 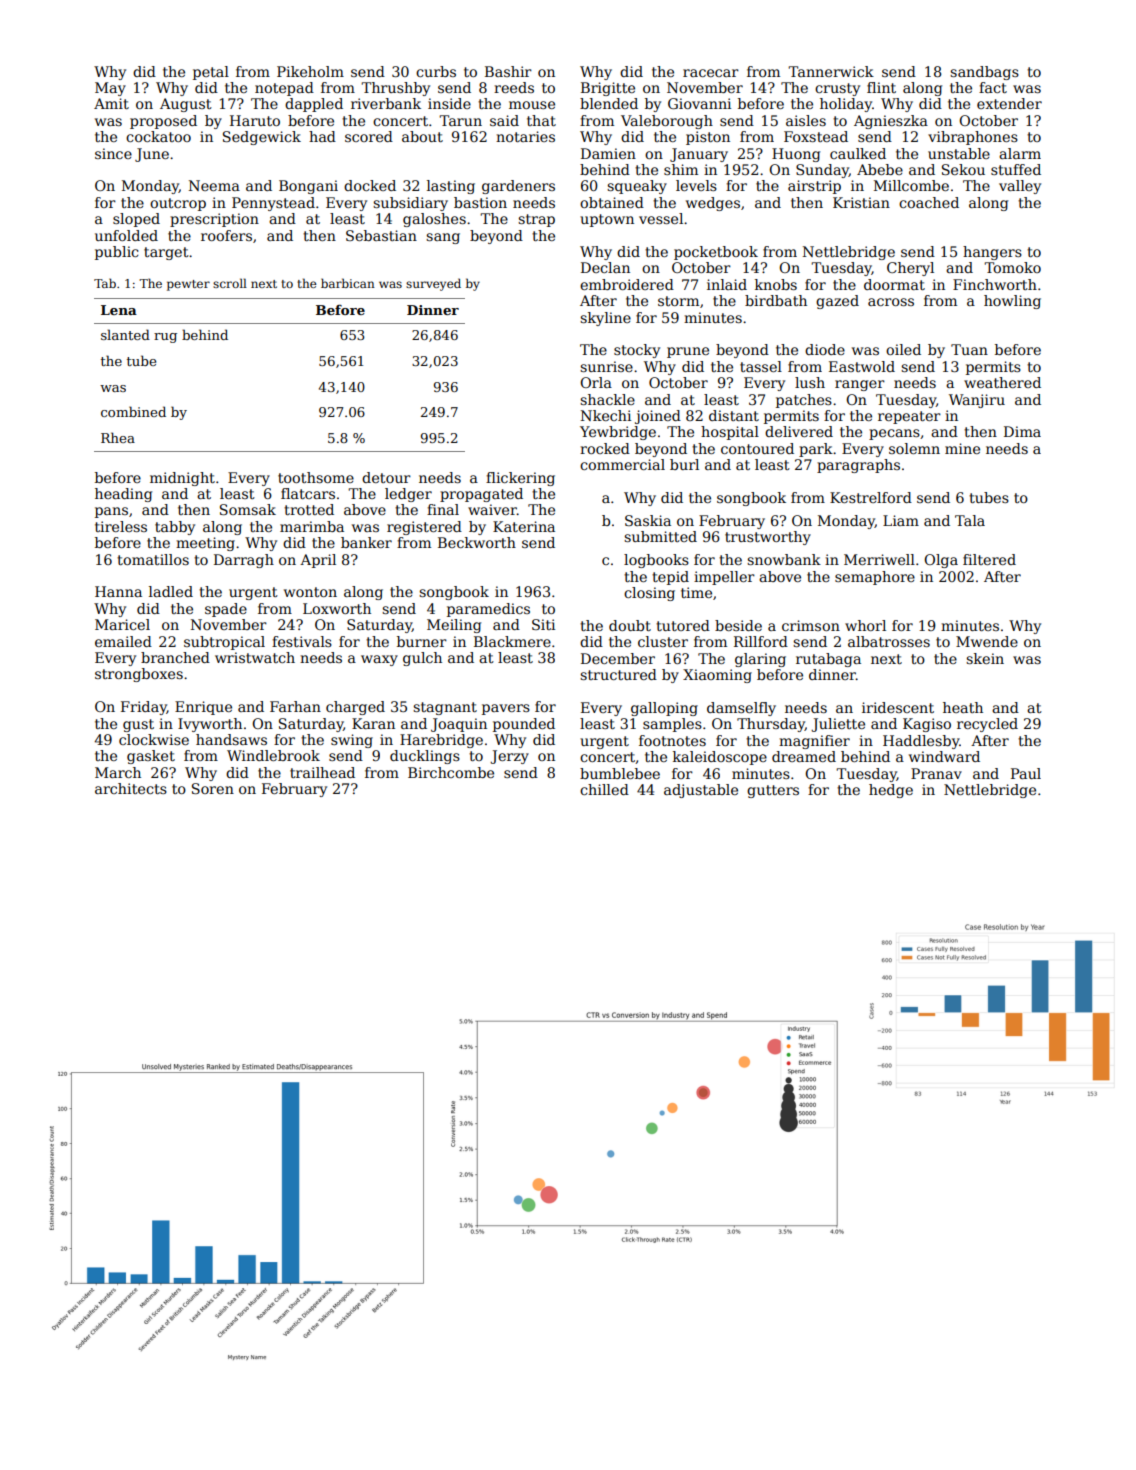 I want to click on weathered, so click(x=1002, y=382).
